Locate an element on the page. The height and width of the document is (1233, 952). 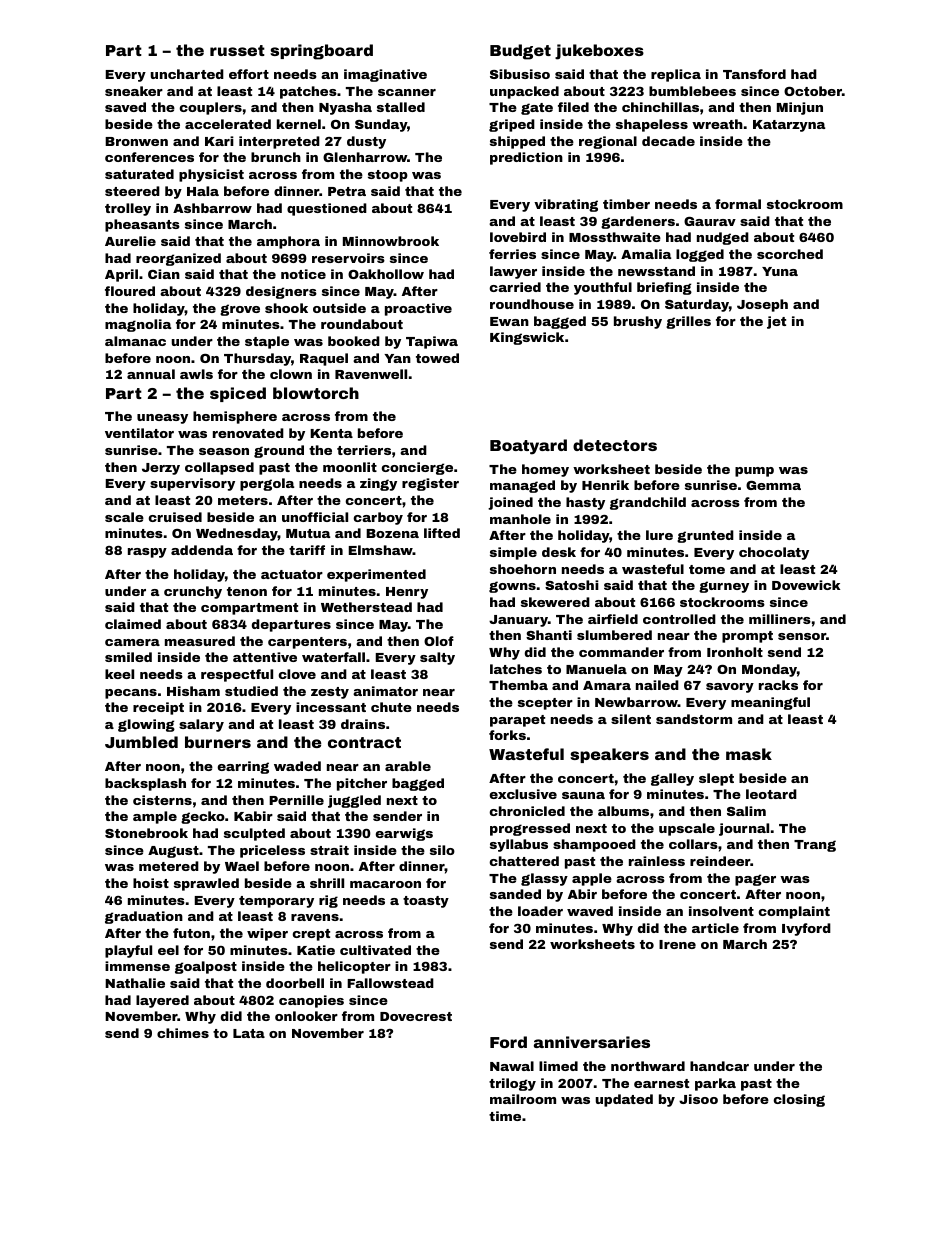
Boatyard is located at coordinates (528, 447).
